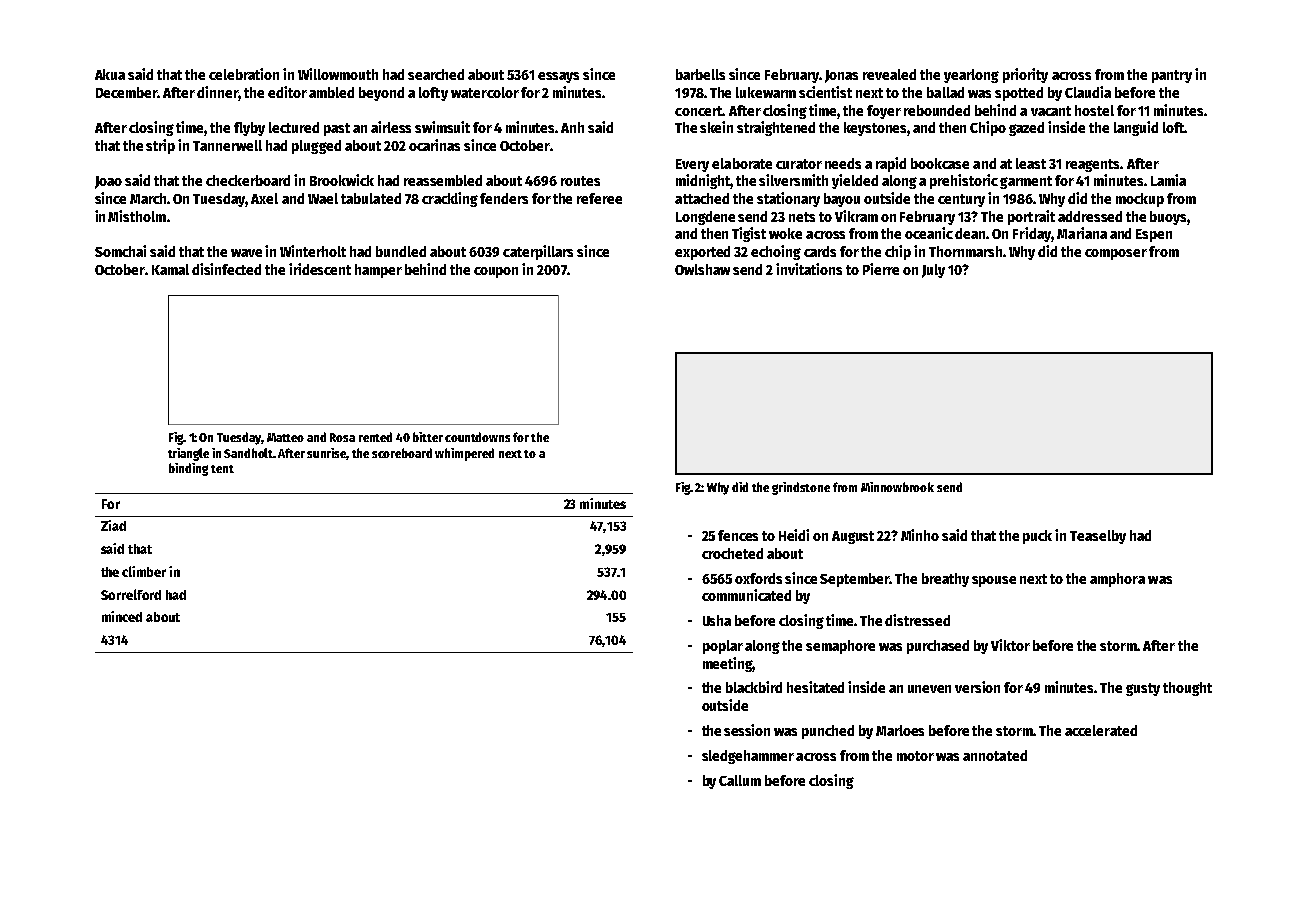  I want to click on Matteo, so click(285, 437).
